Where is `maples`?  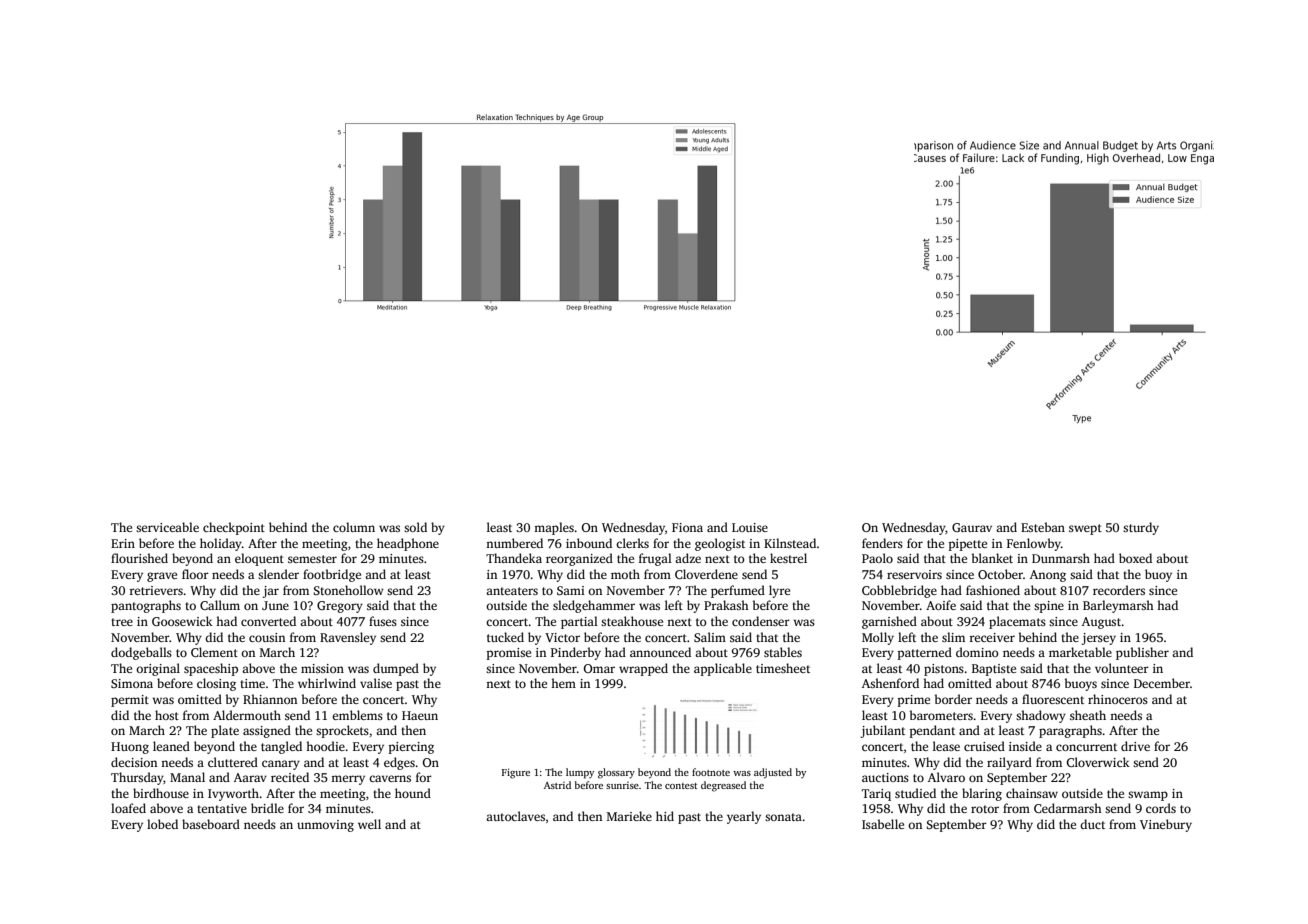
maples is located at coordinates (554, 528).
